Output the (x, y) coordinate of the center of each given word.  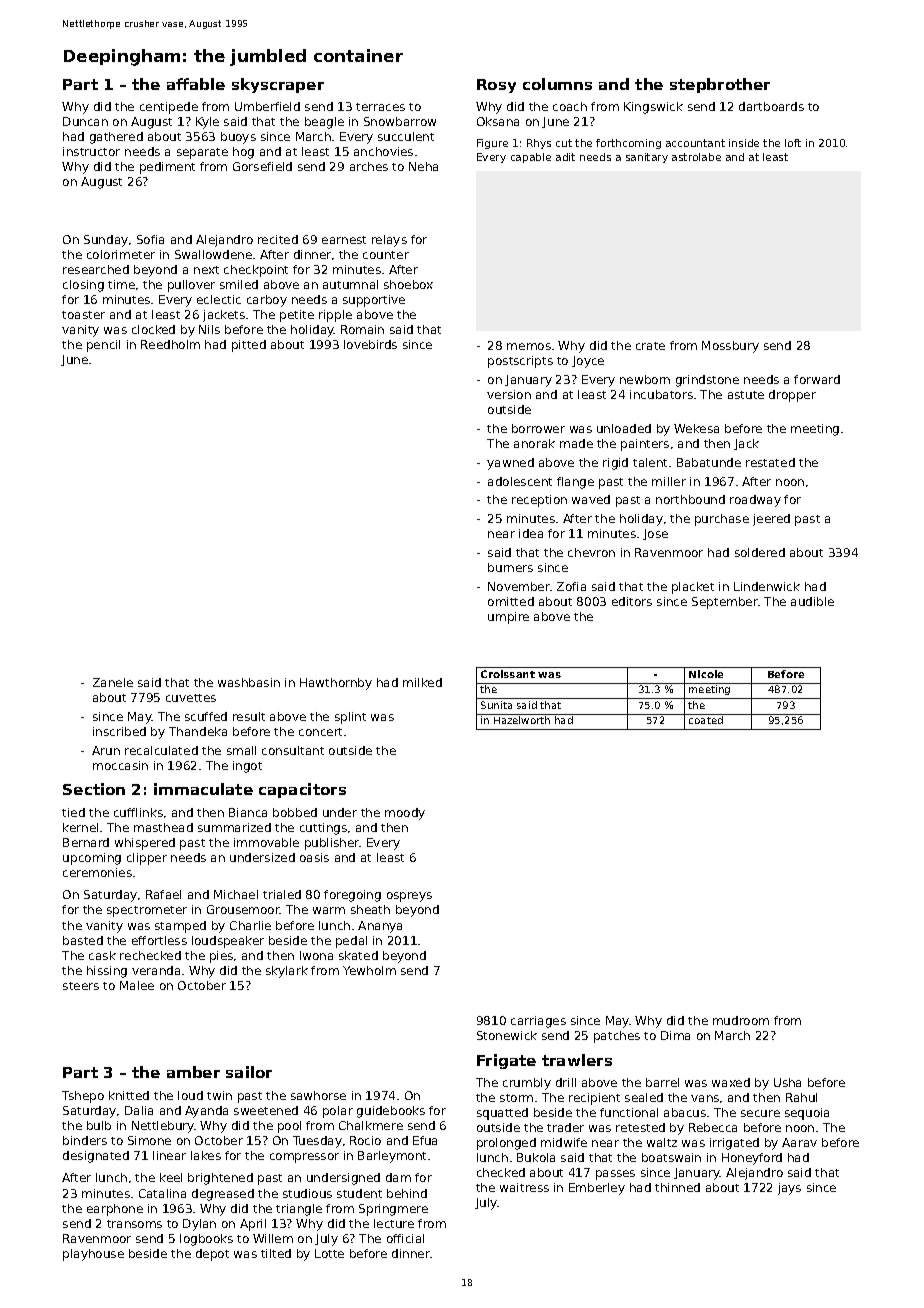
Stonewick (507, 1035)
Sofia (150, 239)
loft (793, 143)
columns (557, 84)
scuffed (206, 716)
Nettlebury (163, 1127)
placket (693, 588)
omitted (511, 601)
